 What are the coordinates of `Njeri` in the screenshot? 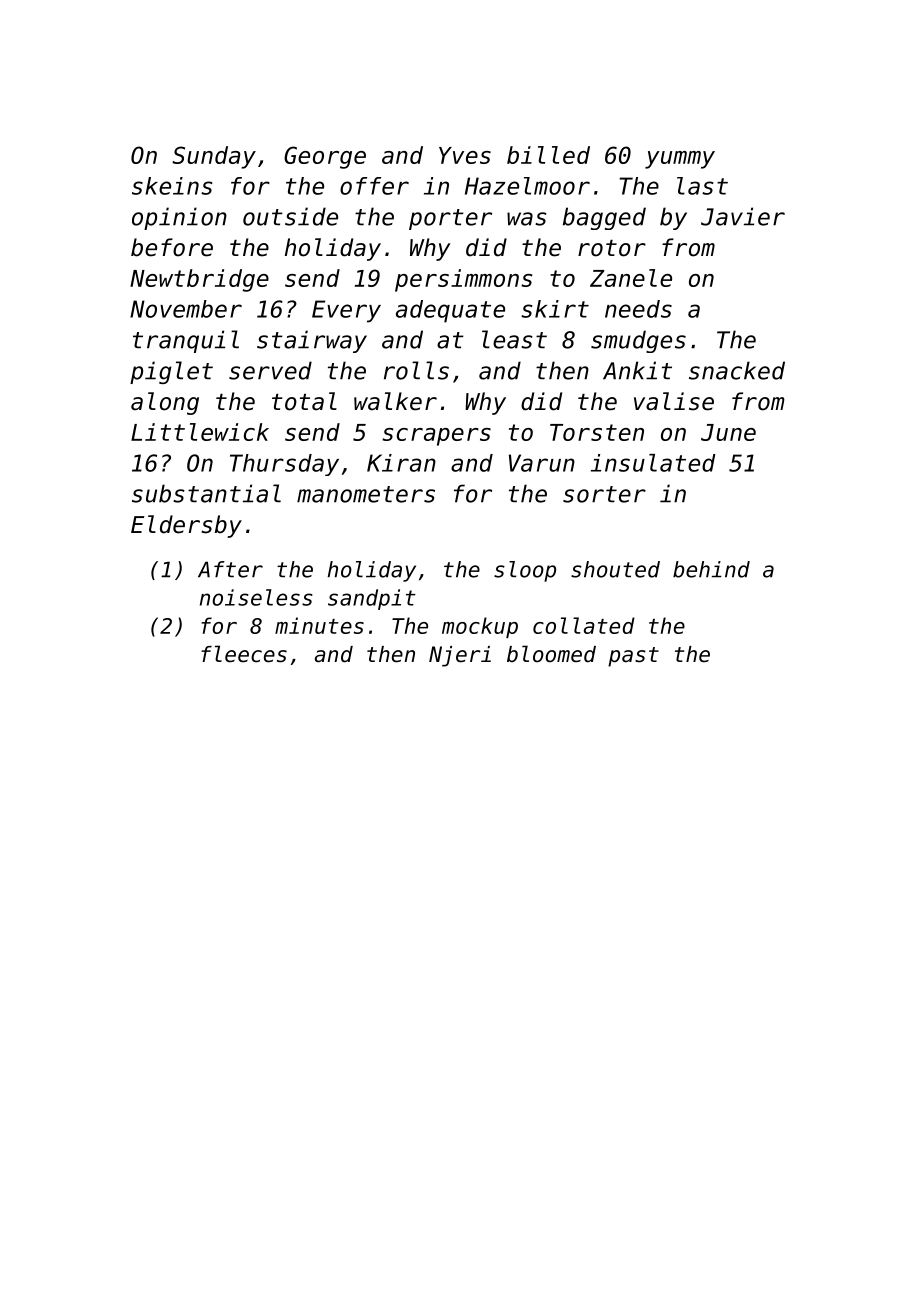 It's located at (460, 656).
